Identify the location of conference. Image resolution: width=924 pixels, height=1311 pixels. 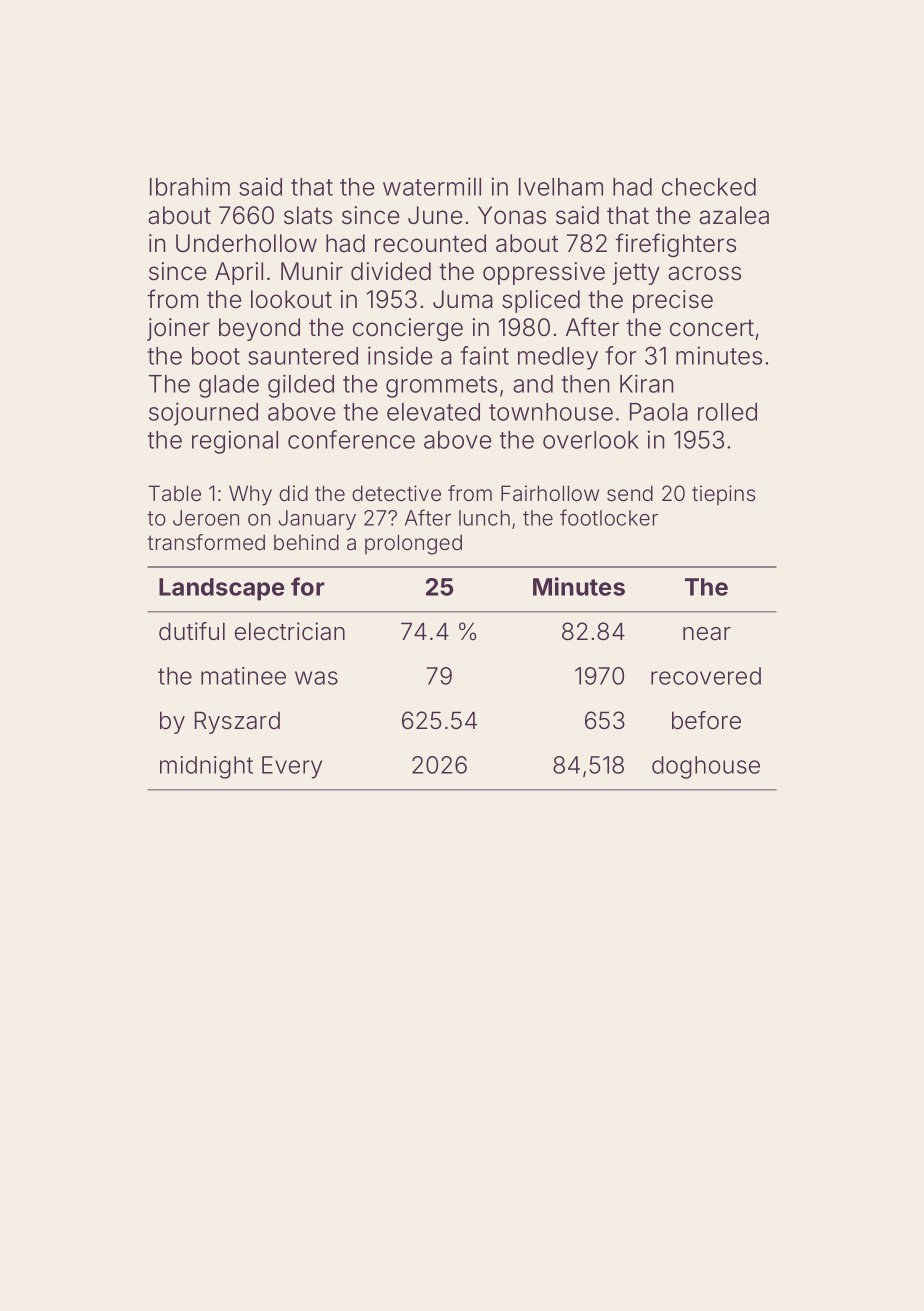
(351, 439).
